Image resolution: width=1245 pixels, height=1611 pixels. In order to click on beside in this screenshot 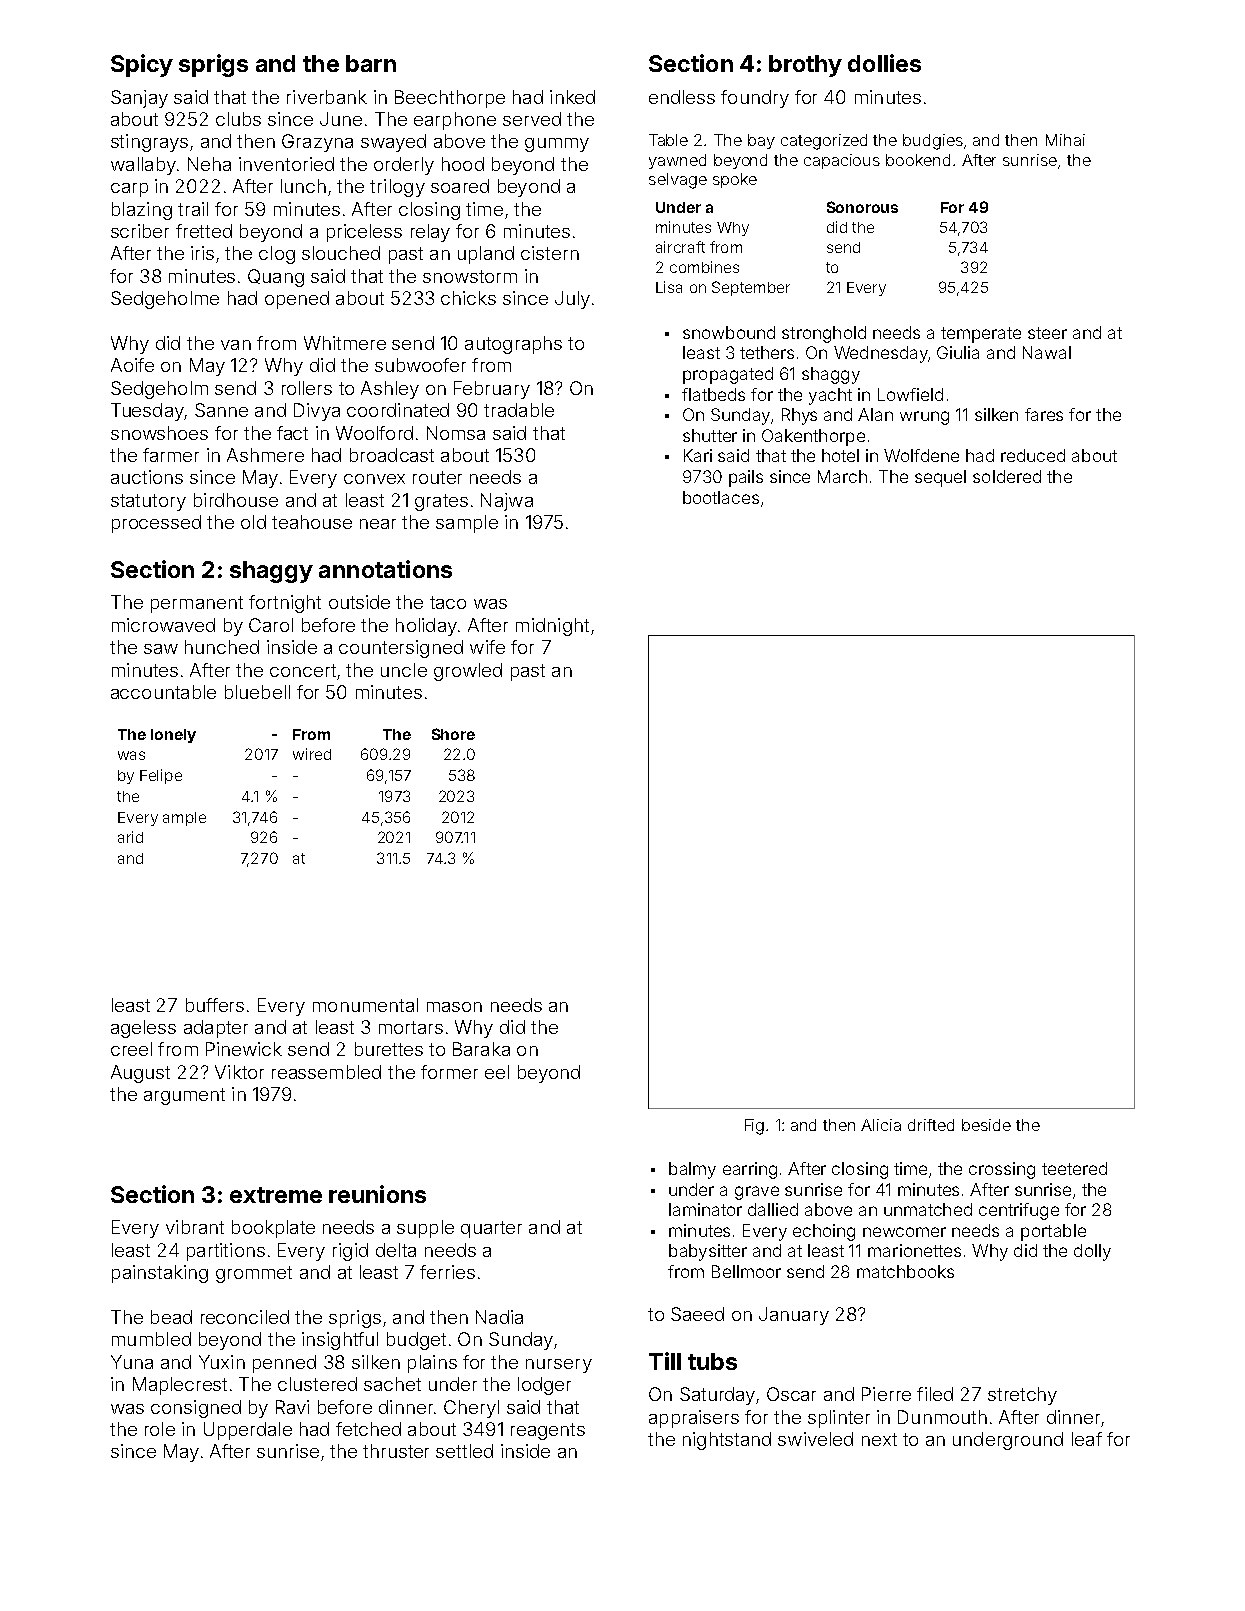, I will do `click(986, 1125)`.
